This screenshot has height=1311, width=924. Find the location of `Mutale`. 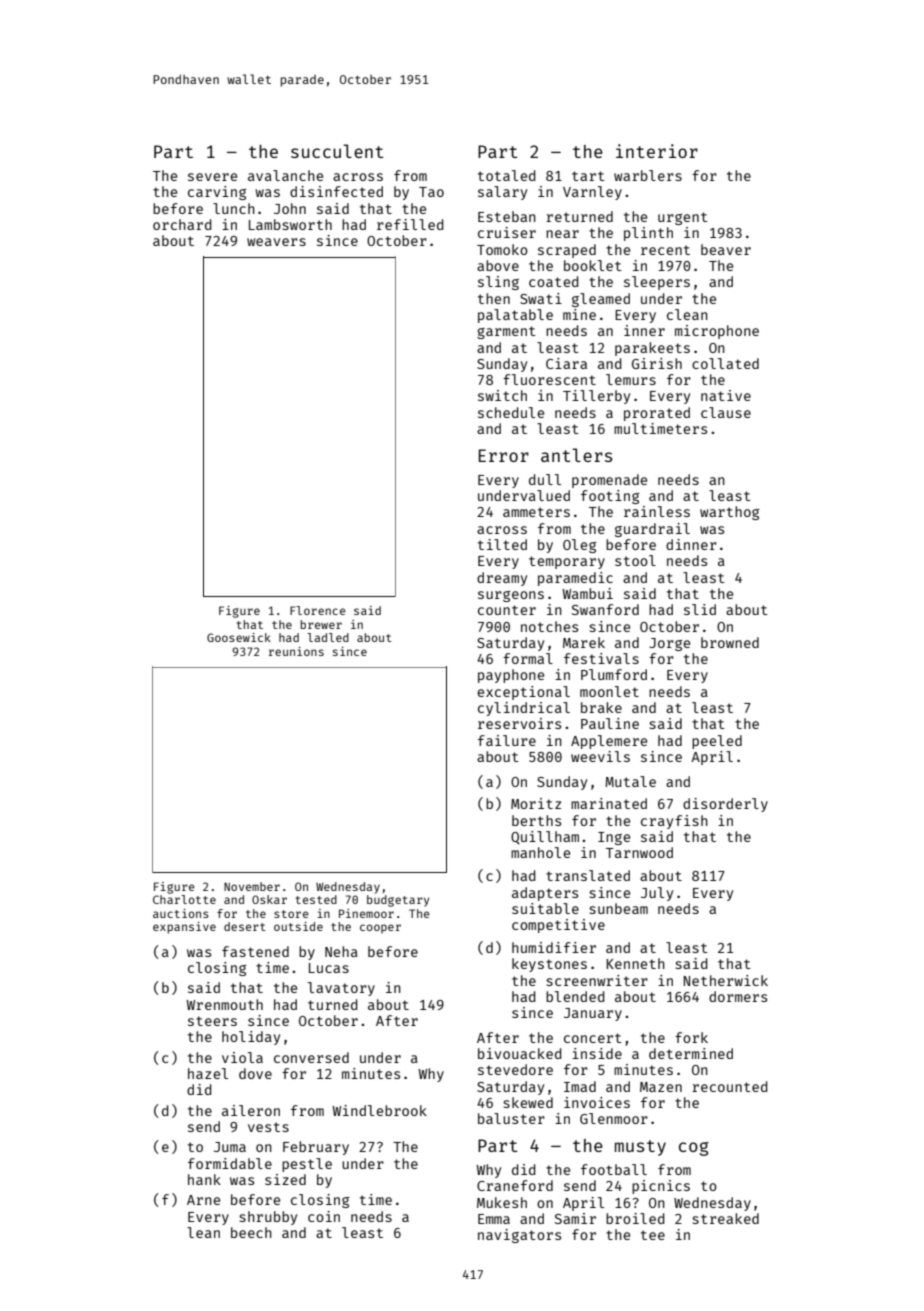

Mutale is located at coordinates (630, 781).
